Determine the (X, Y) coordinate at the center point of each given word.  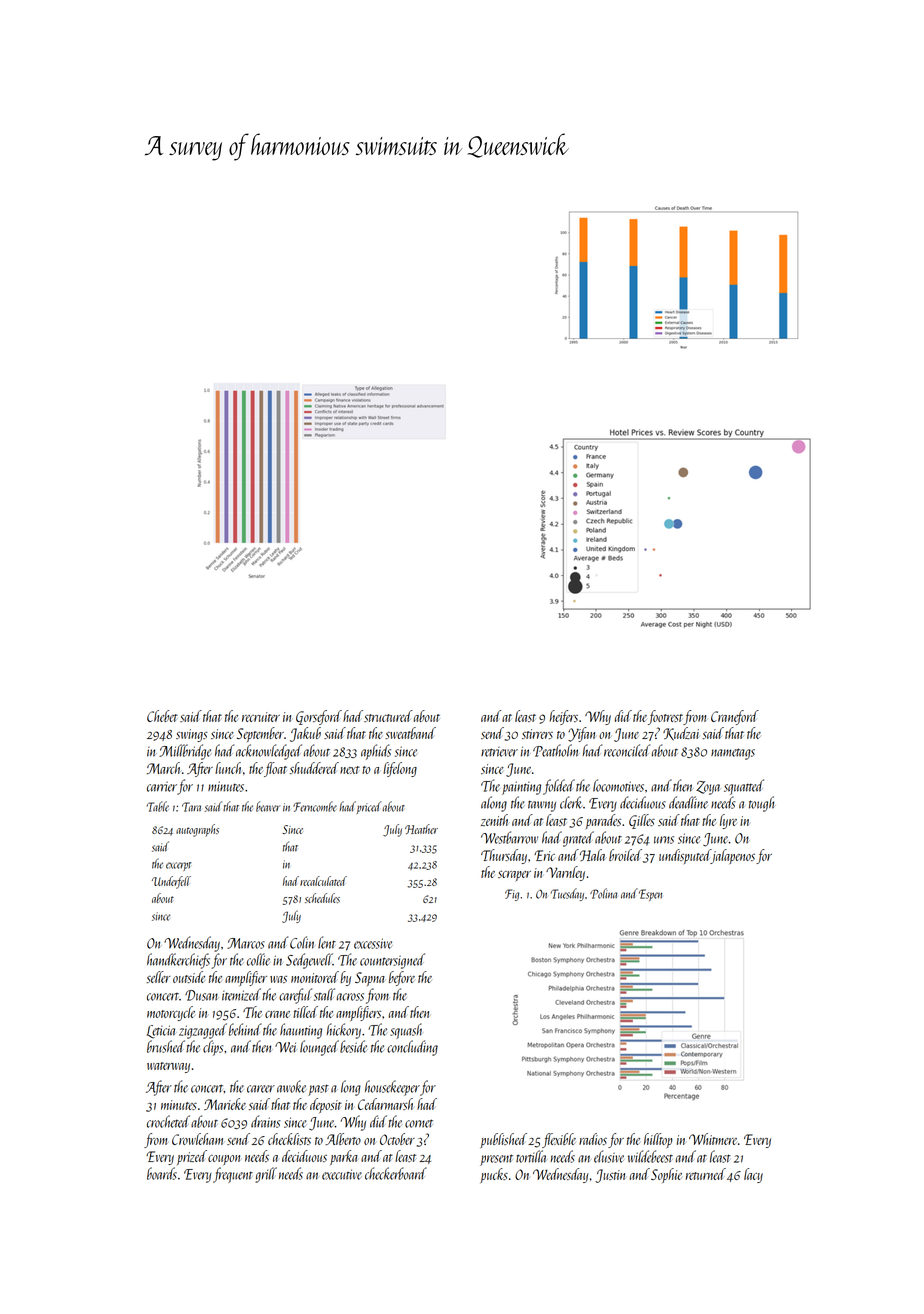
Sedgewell (309, 961)
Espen (650, 895)
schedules (322, 898)
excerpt (178, 866)
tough (761, 804)
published (503, 1140)
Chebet (162, 716)
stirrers (537, 734)
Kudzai (681, 734)
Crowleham (197, 1139)
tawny (542, 806)
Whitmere (713, 1139)
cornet (419, 1123)
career (261, 1089)
